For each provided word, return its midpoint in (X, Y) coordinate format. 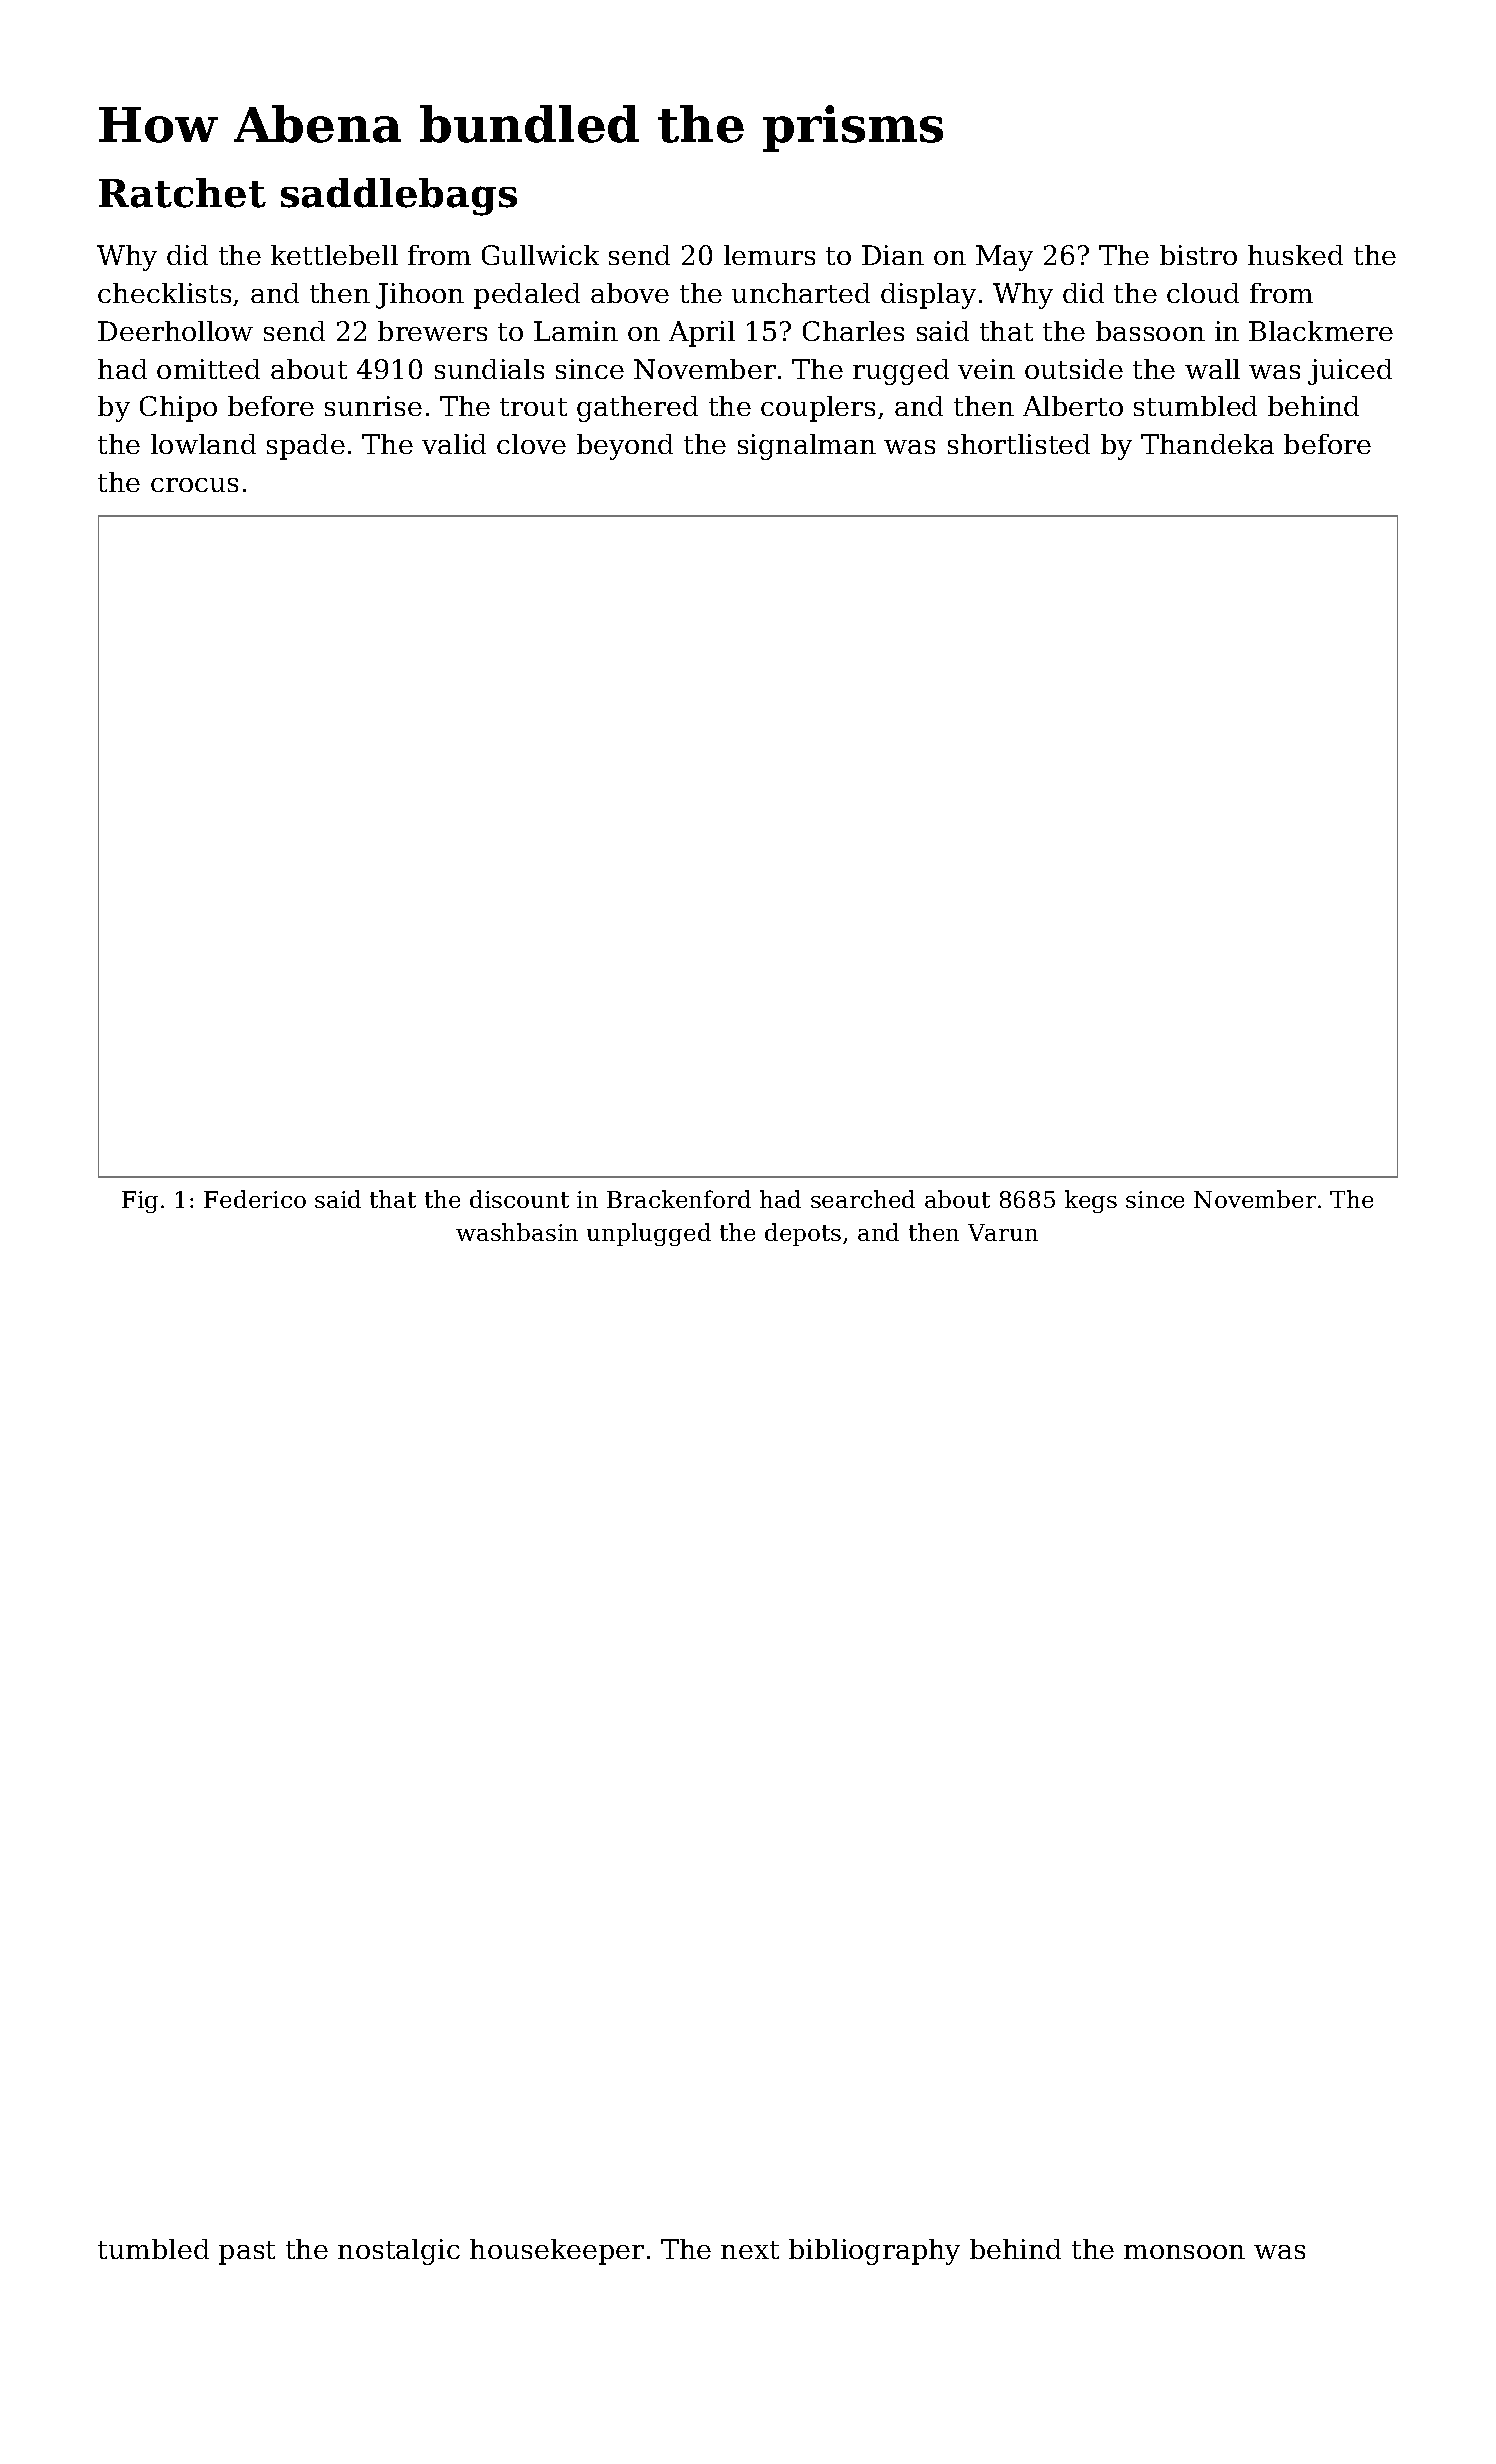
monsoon (1184, 2252)
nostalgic (399, 2252)
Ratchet (182, 193)
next (750, 2250)
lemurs (769, 255)
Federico (255, 1199)
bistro (1198, 255)
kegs (1091, 1201)
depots (803, 1234)
